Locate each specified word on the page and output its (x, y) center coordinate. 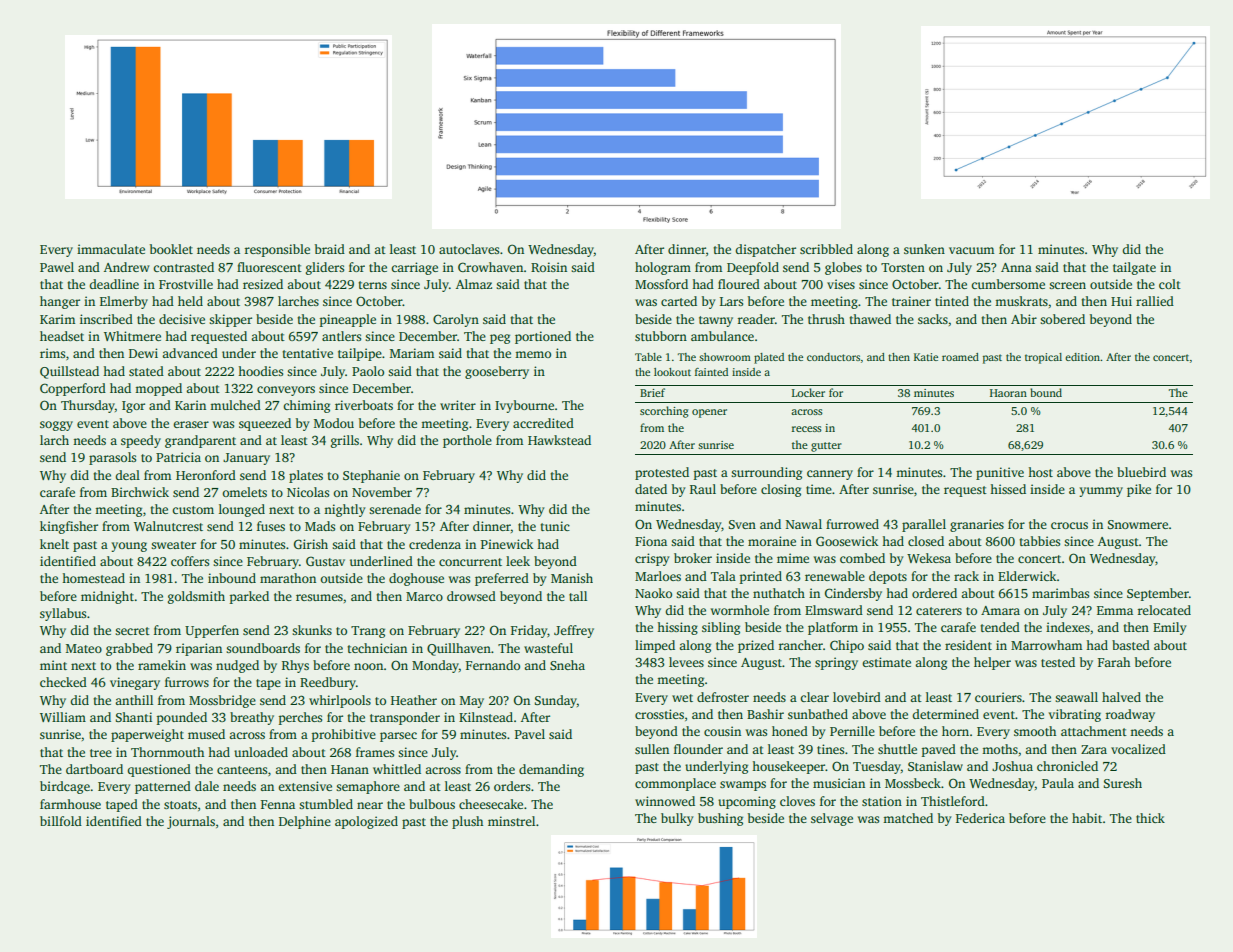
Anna (1016, 267)
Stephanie (371, 476)
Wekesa (929, 558)
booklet (171, 249)
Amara (1000, 610)
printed (761, 577)
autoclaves (469, 249)
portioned (543, 337)
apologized (366, 822)
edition (1082, 357)
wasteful (548, 648)
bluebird (1141, 472)
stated (146, 371)
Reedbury (328, 683)
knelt (54, 544)
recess (807, 429)
